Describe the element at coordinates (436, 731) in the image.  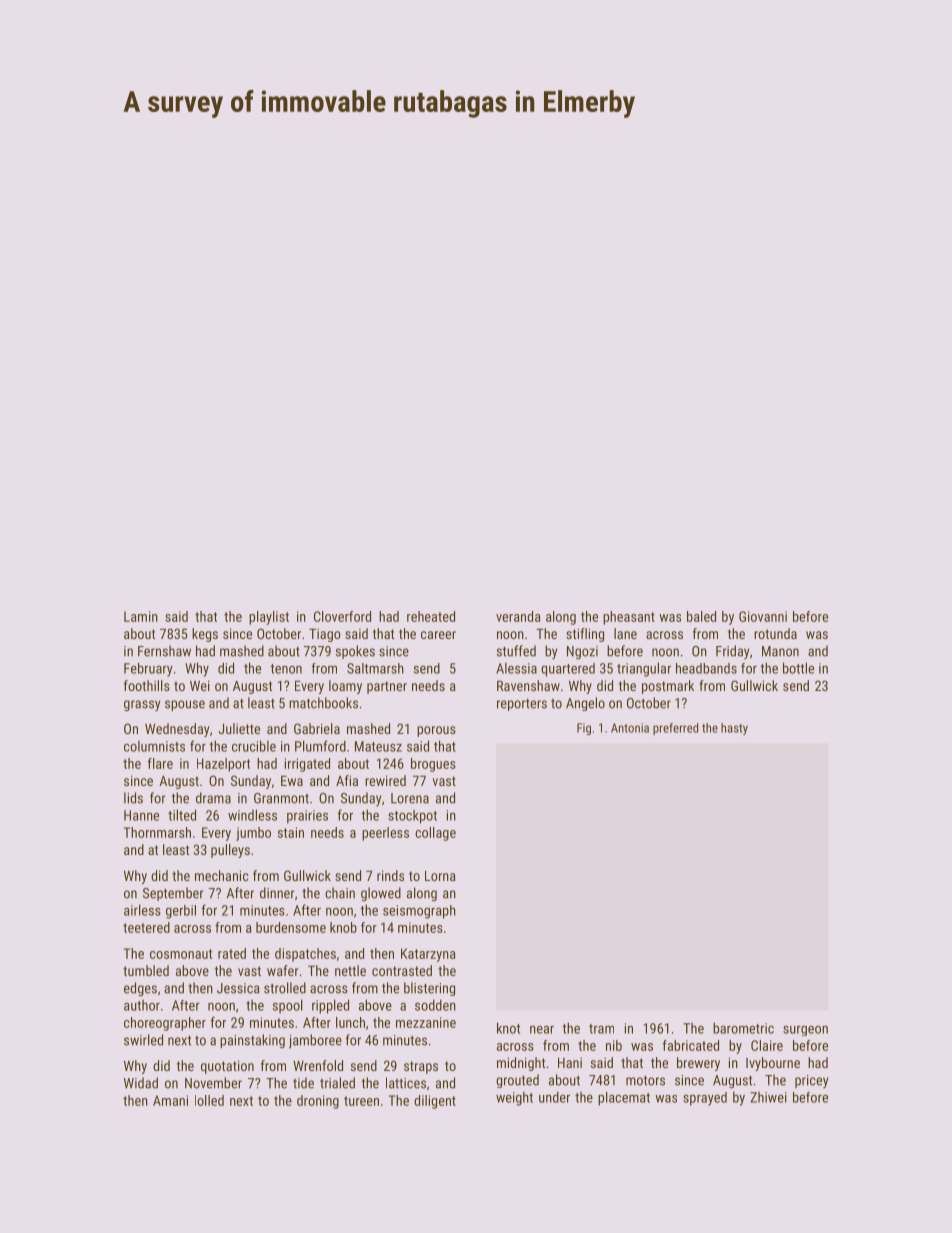
I see `porous` at that location.
